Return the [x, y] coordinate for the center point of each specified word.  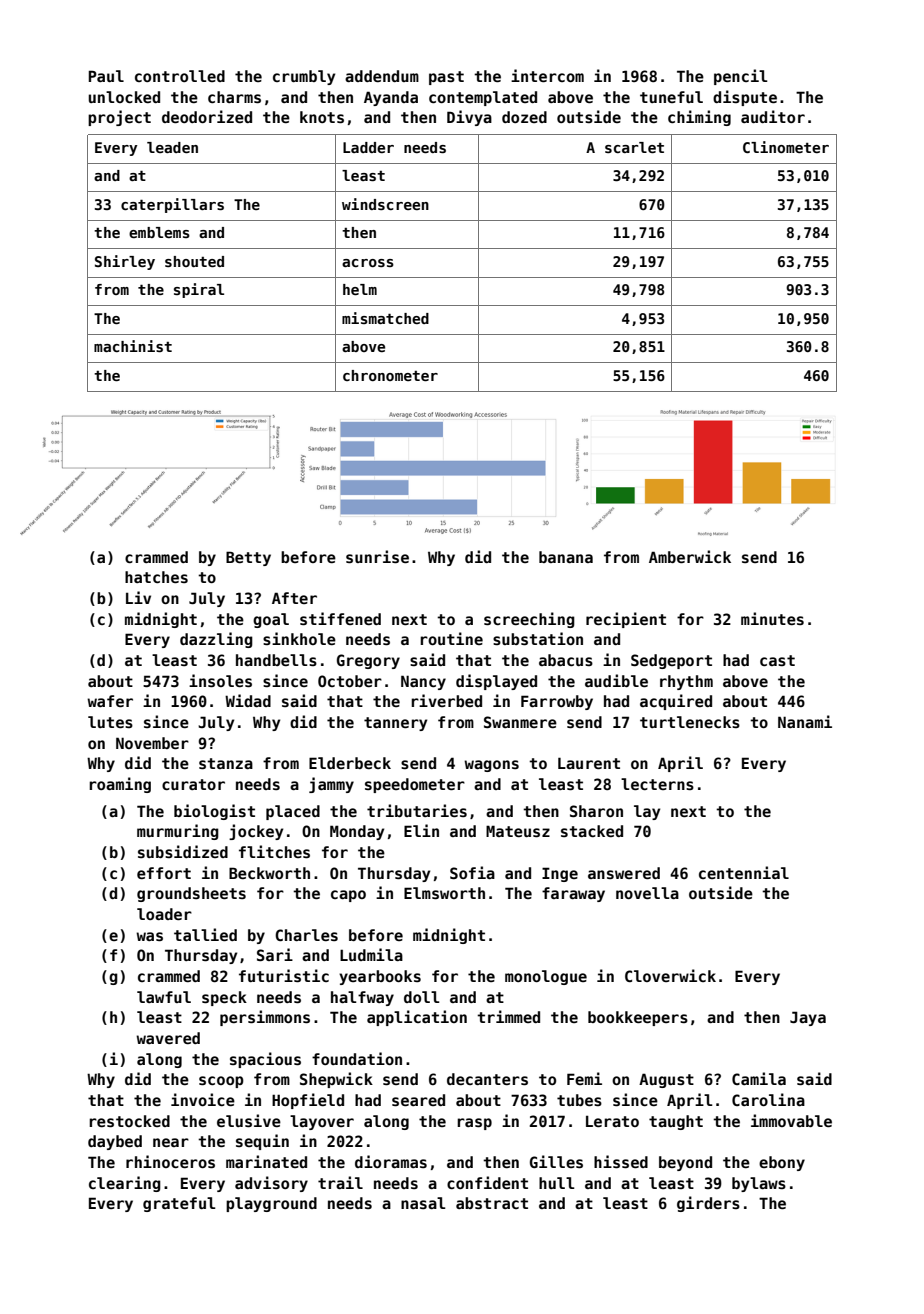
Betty [248, 558]
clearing [125, 1184]
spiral [199, 290]
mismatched [385, 318]
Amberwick [690, 556]
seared [418, 1100]
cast [777, 660]
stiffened [340, 618]
